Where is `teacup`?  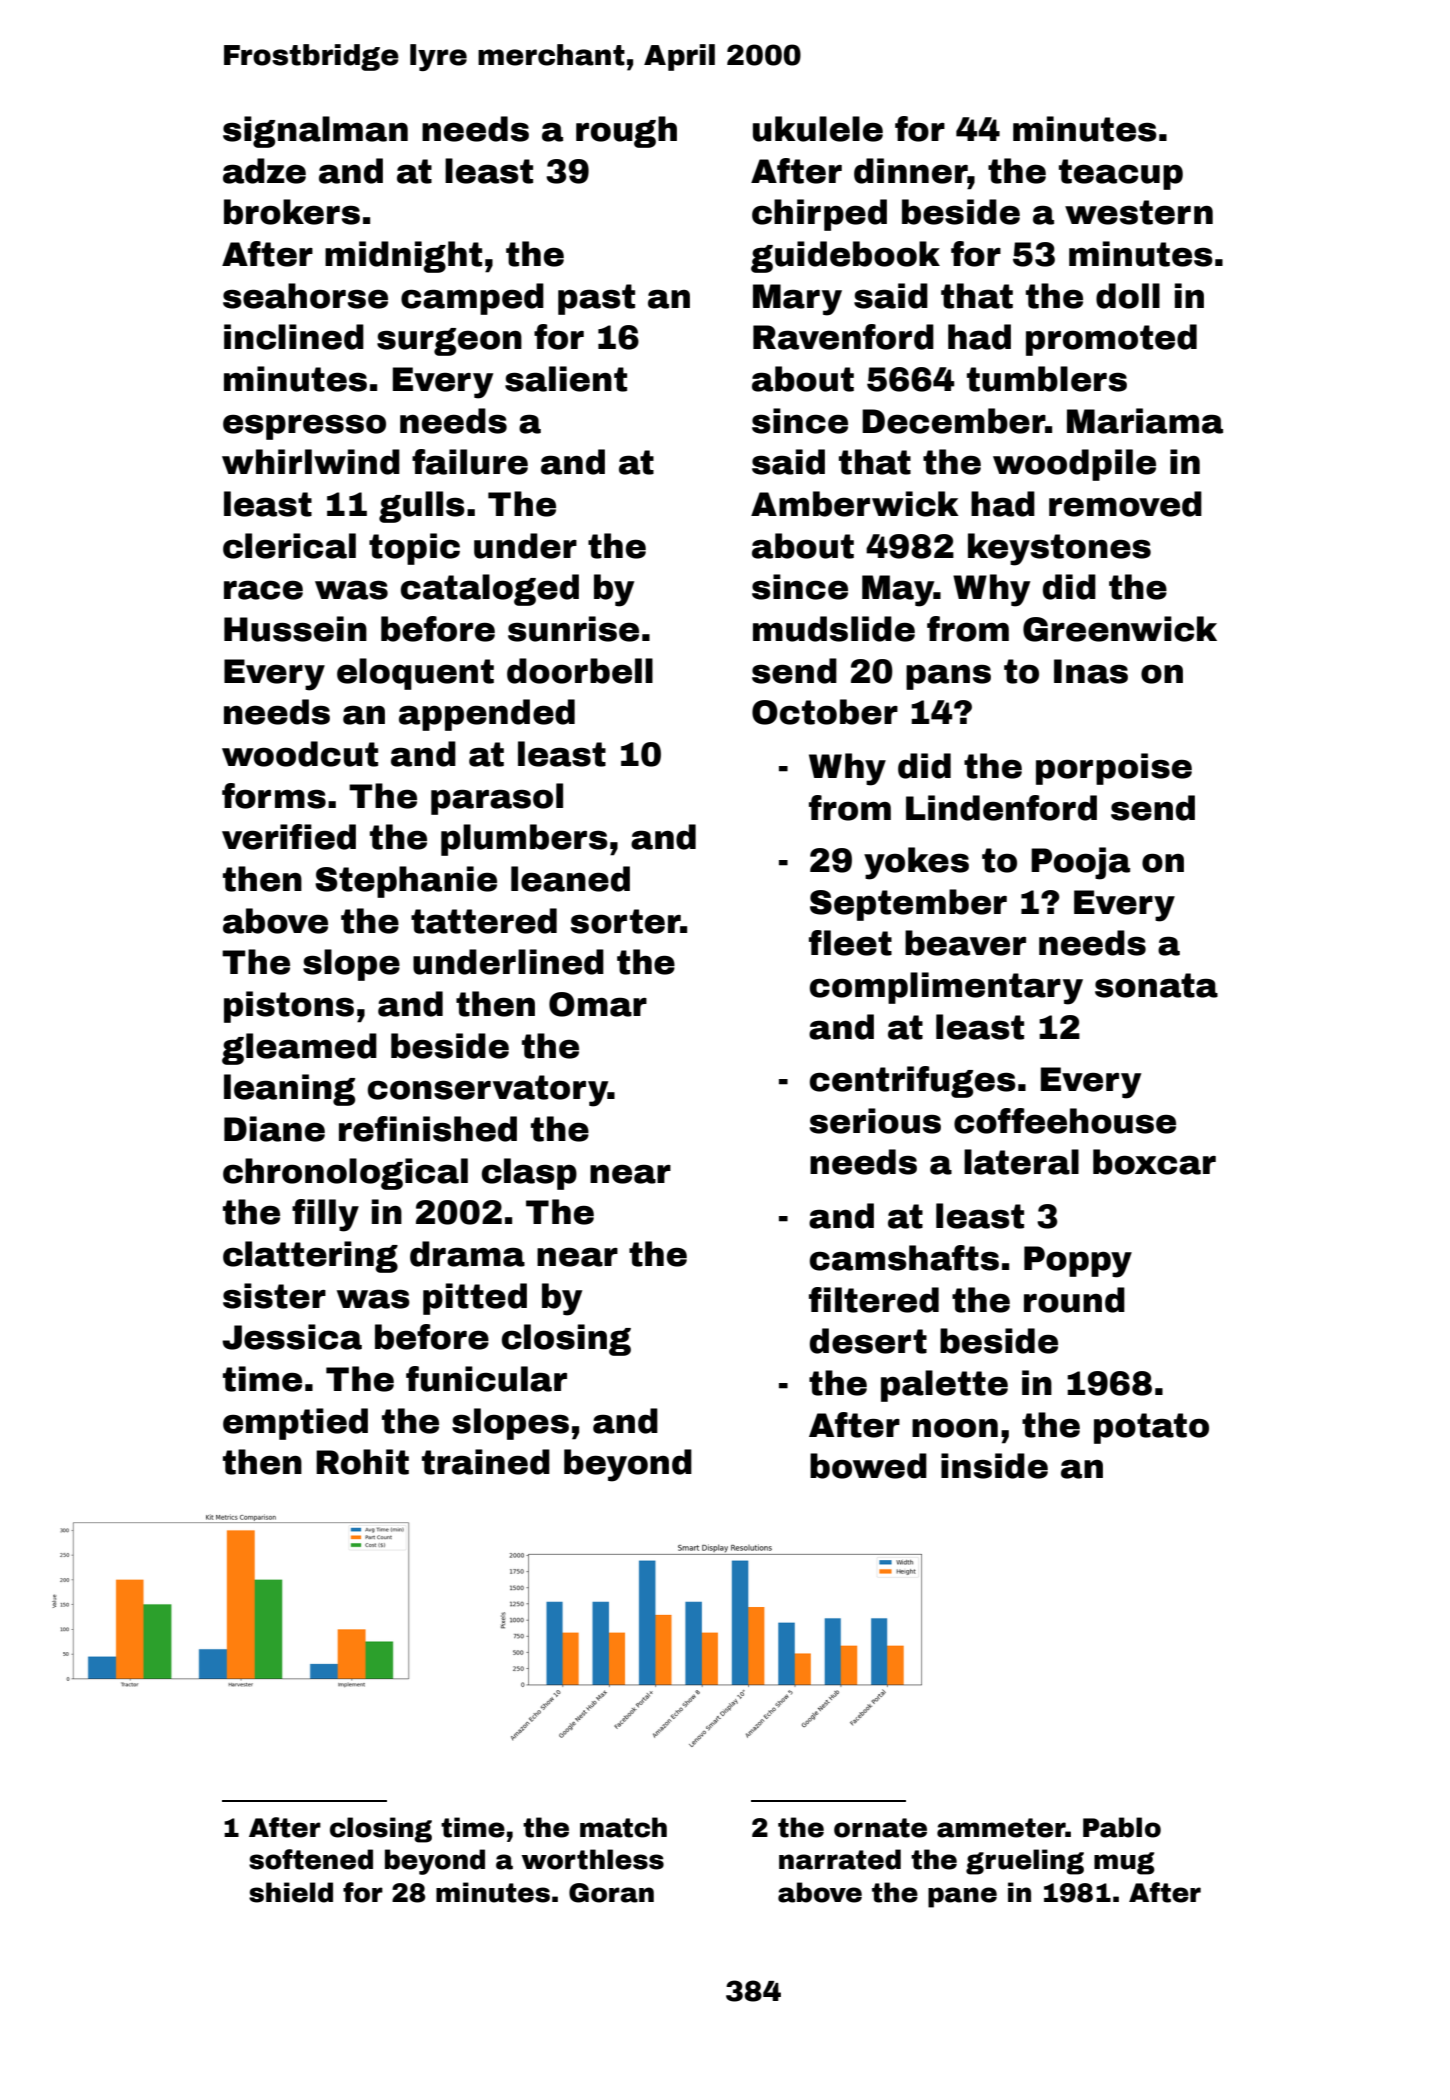
teacup is located at coordinates (1121, 174).
